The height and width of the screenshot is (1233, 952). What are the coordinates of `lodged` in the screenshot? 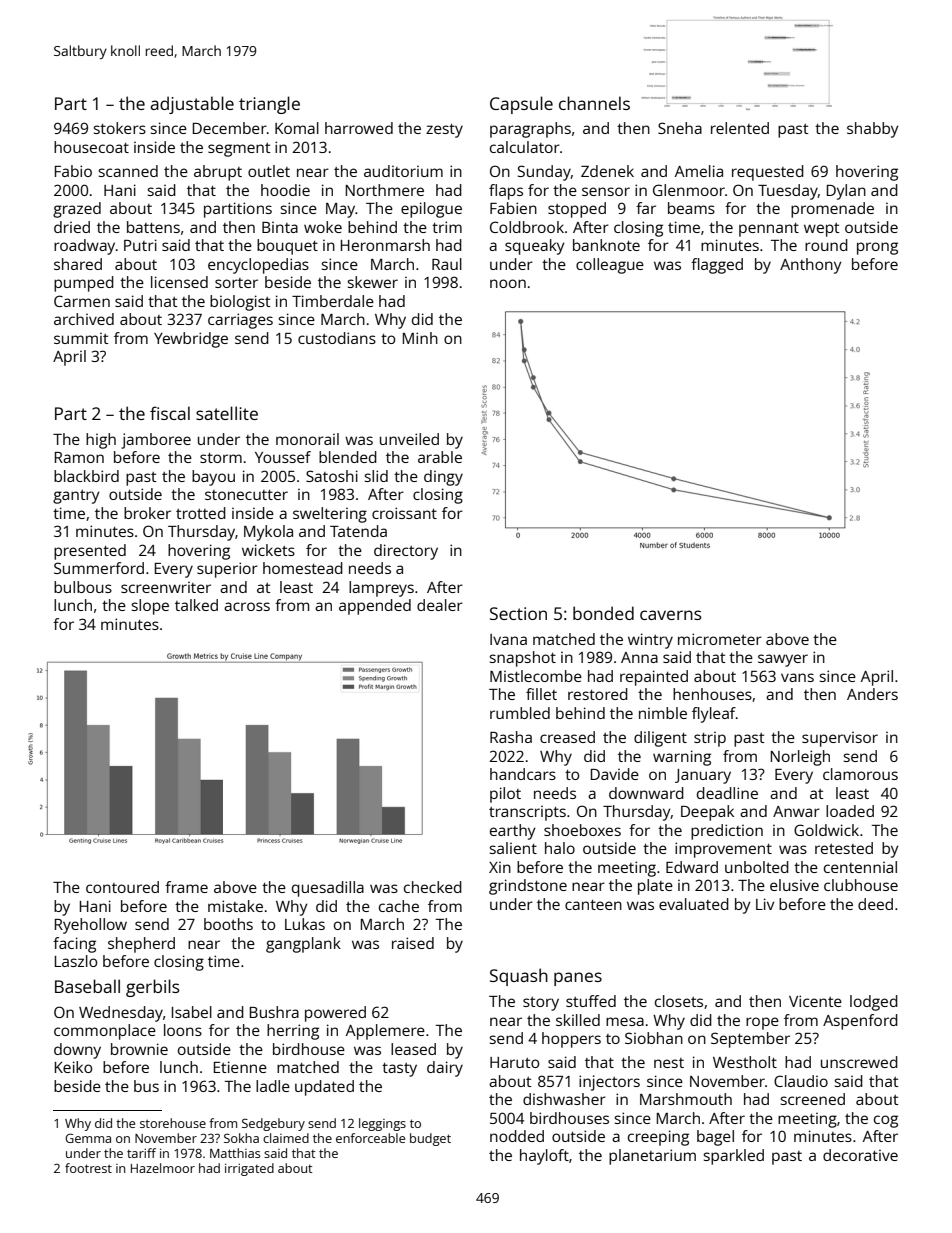 It's located at (874, 1003).
